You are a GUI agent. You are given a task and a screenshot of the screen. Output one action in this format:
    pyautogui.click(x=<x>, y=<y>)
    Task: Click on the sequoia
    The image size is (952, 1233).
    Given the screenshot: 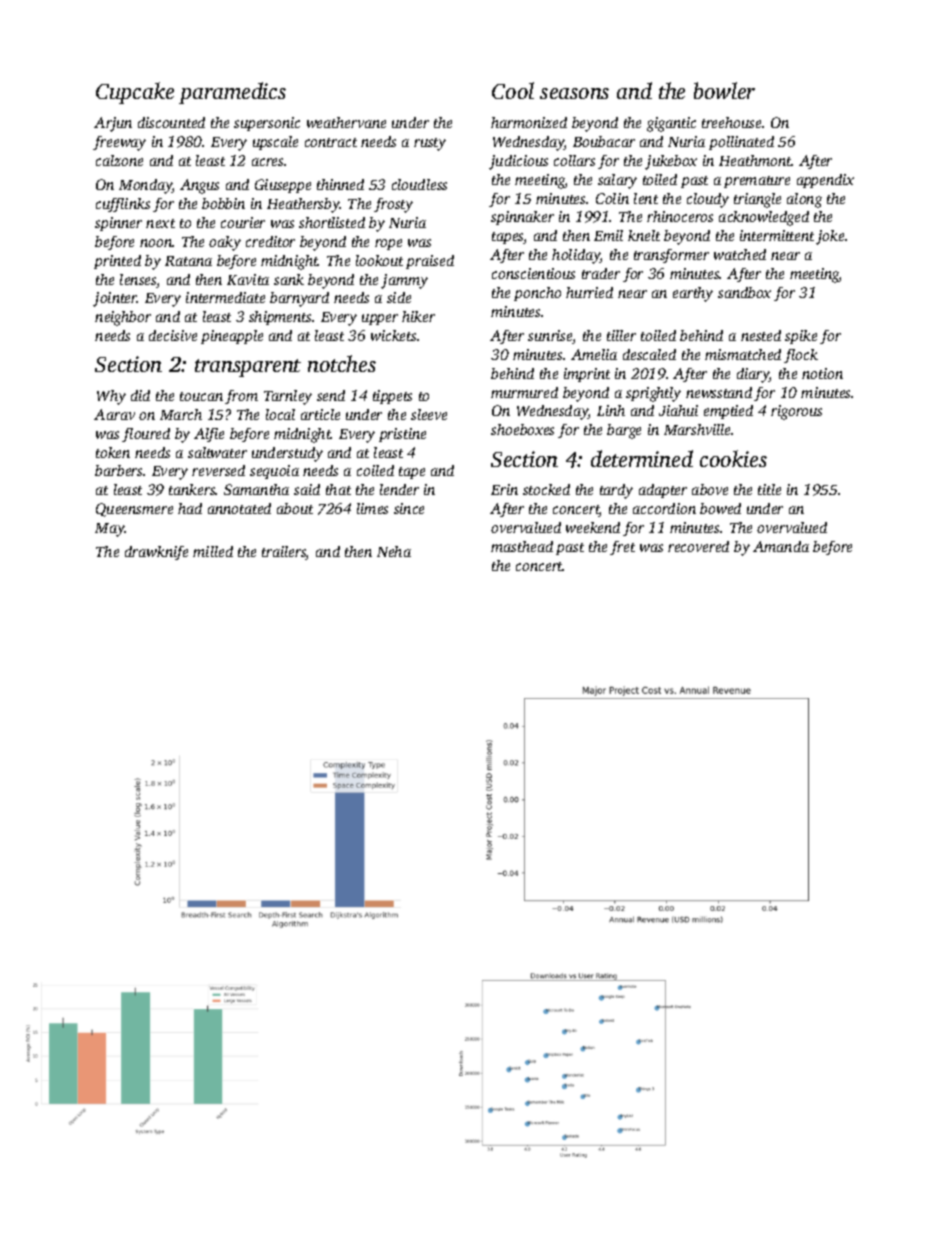 What is the action you would take?
    pyautogui.click(x=274, y=472)
